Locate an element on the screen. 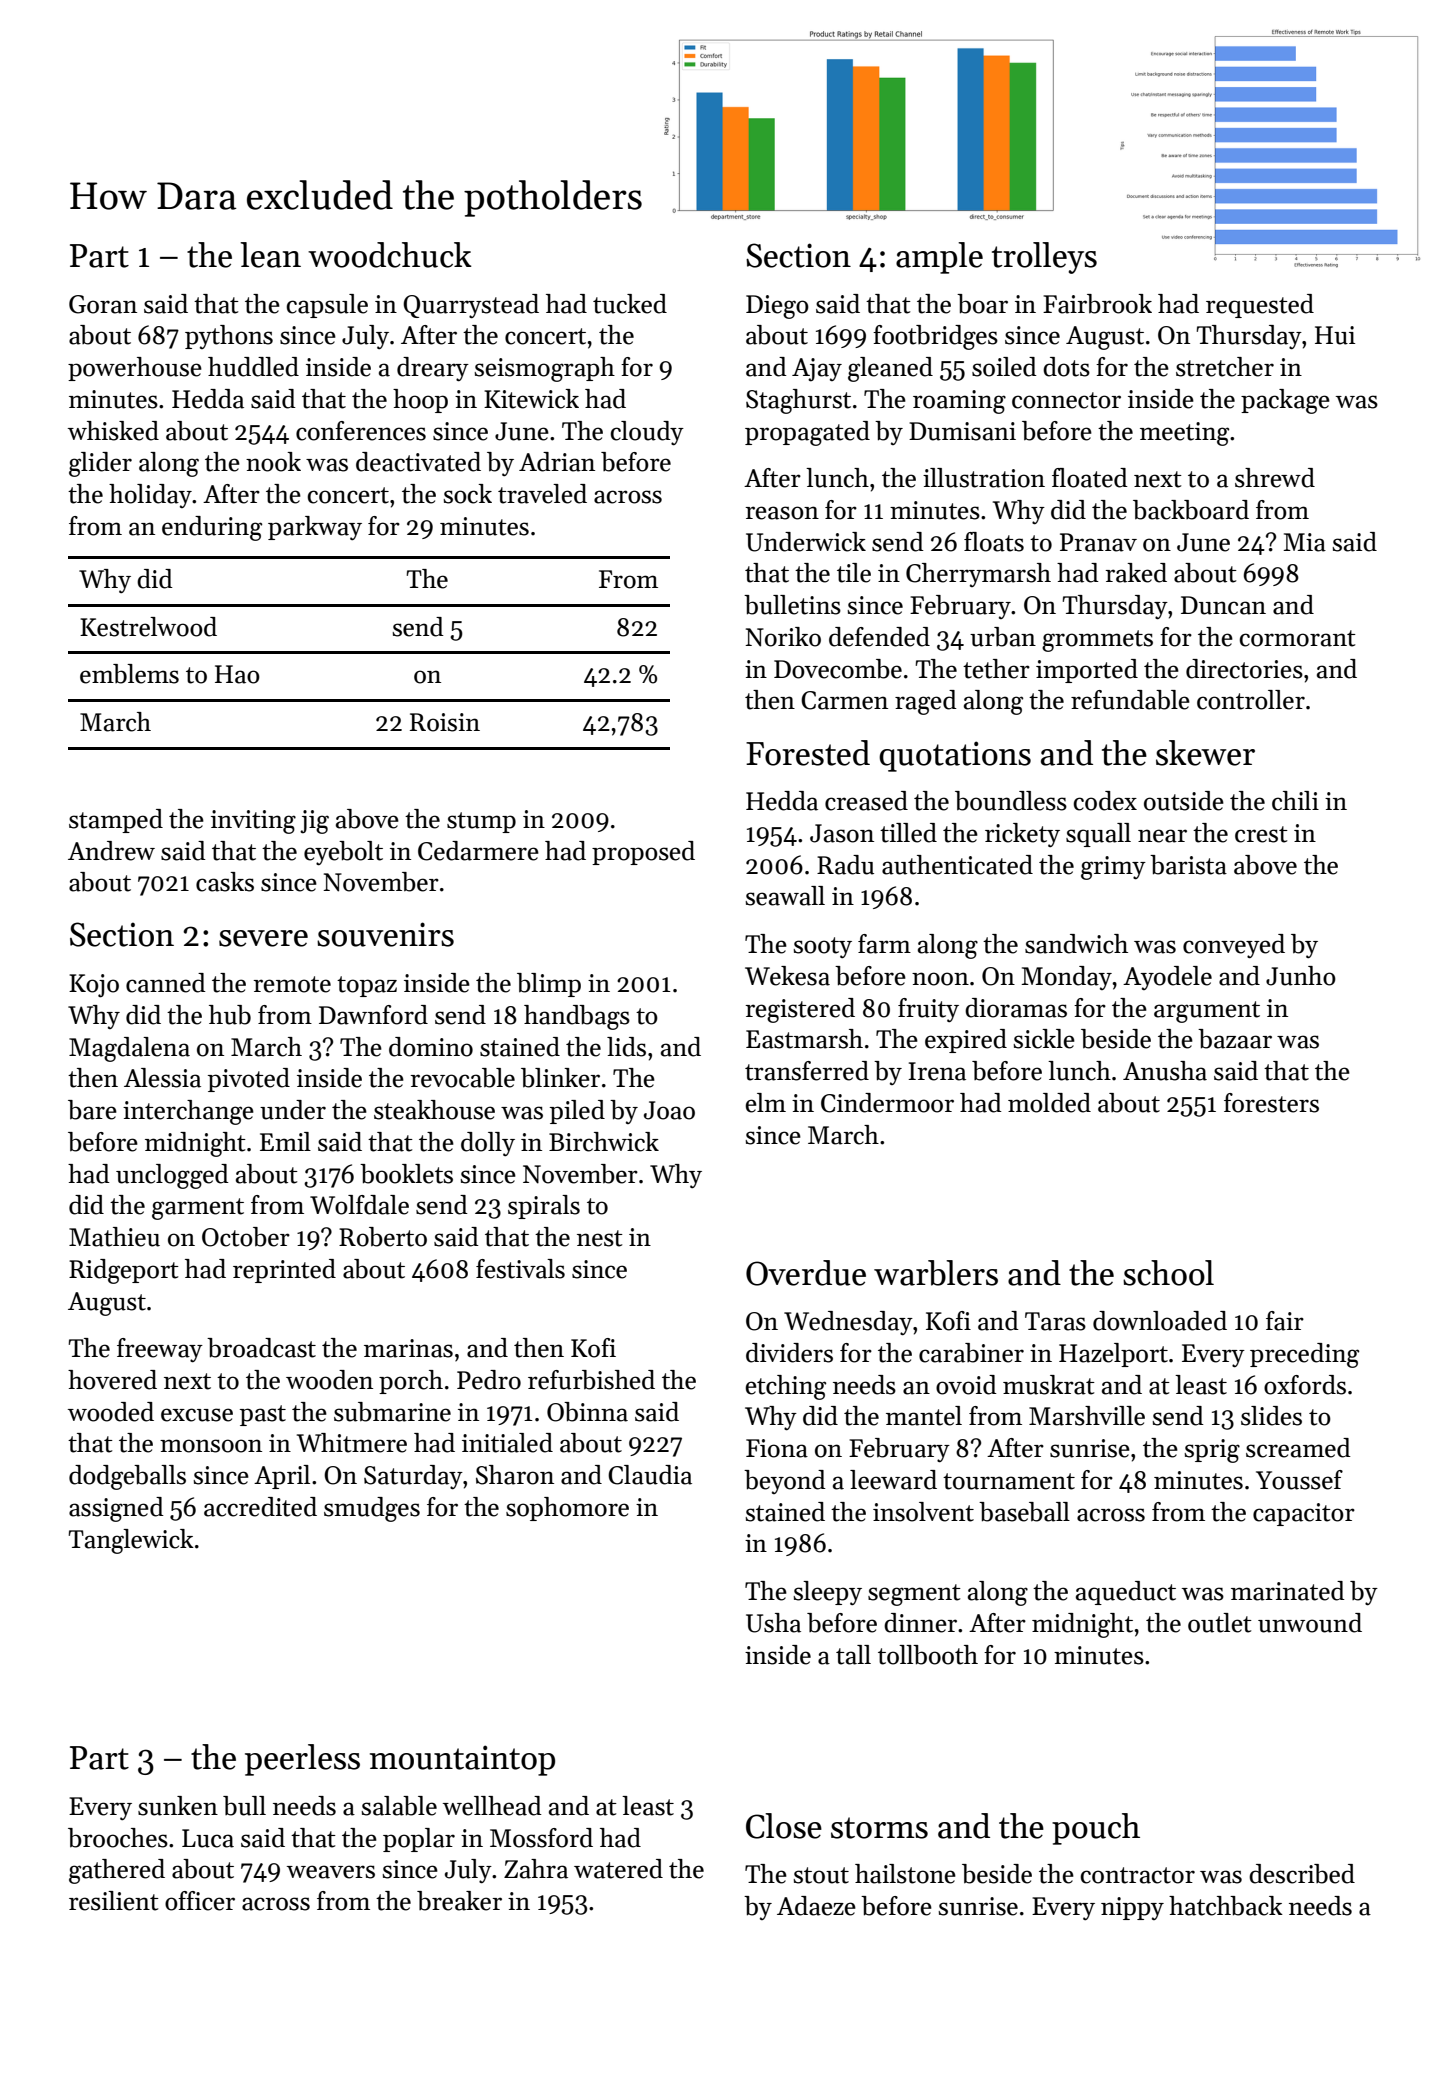 Image resolution: width=1450 pixels, height=2100 pixels. woodchuck is located at coordinates (390, 255).
